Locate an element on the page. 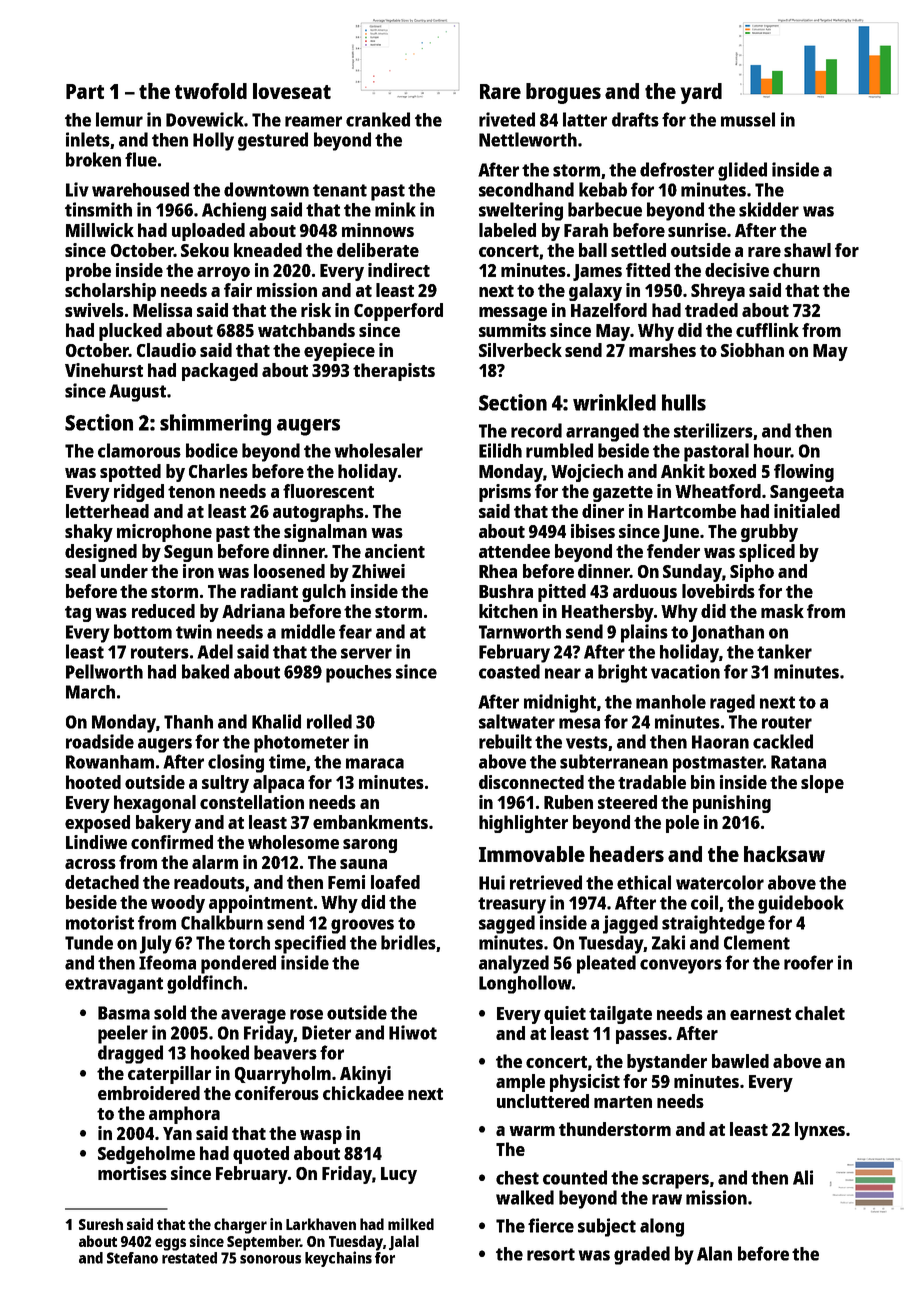 The image size is (924, 1314). Alan is located at coordinates (714, 1253).
